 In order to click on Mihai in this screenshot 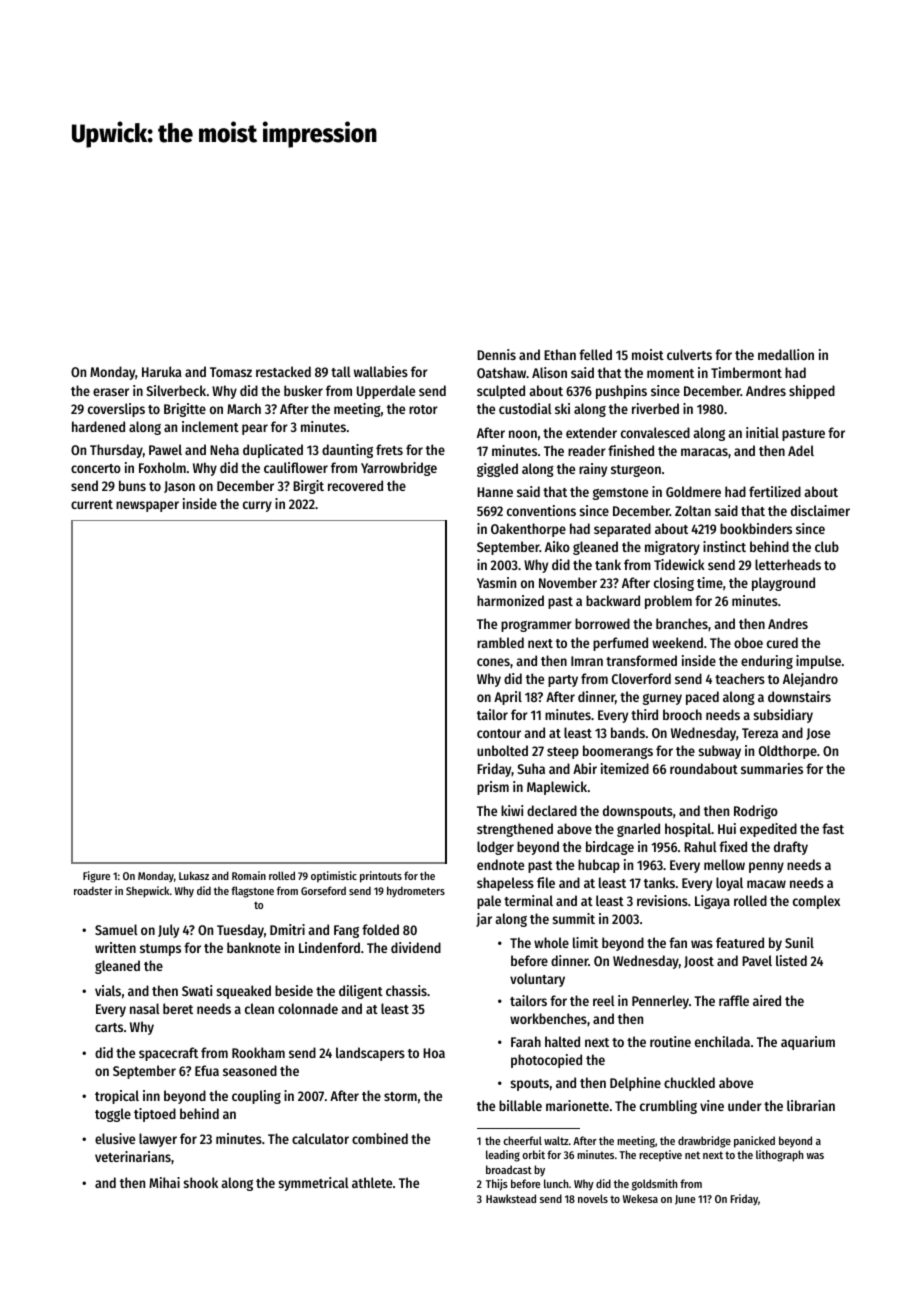, I will do `click(164, 1182)`.
